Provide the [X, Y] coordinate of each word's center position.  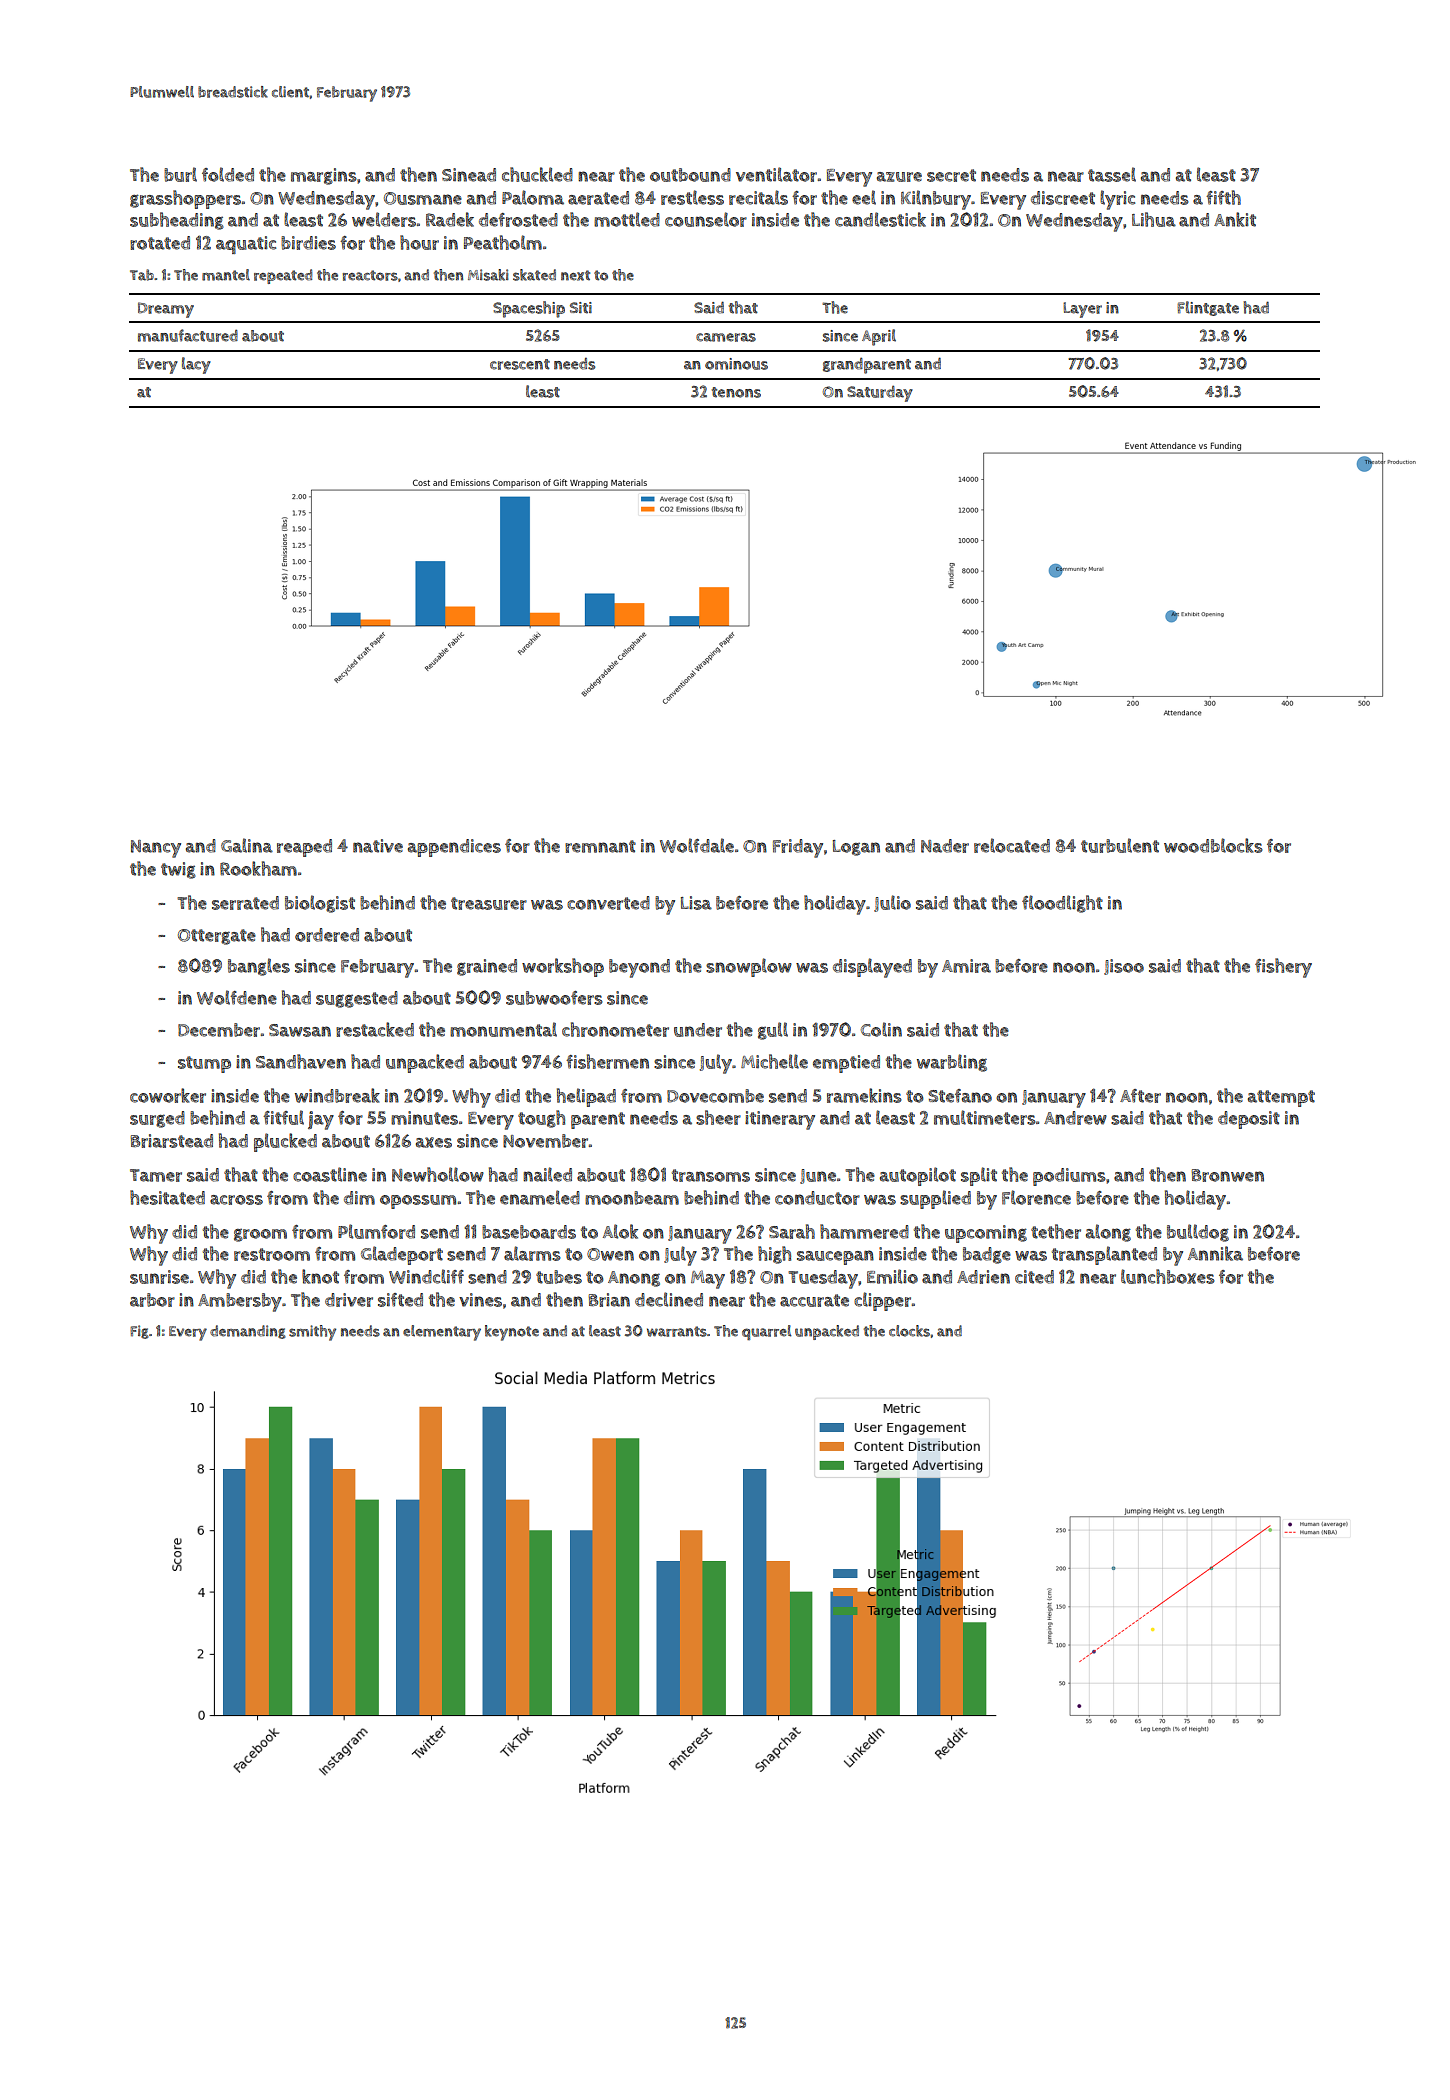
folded [228, 174]
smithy [312, 1333]
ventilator [776, 174]
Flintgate [1208, 308]
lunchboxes [1168, 1276]
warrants [677, 1331]
